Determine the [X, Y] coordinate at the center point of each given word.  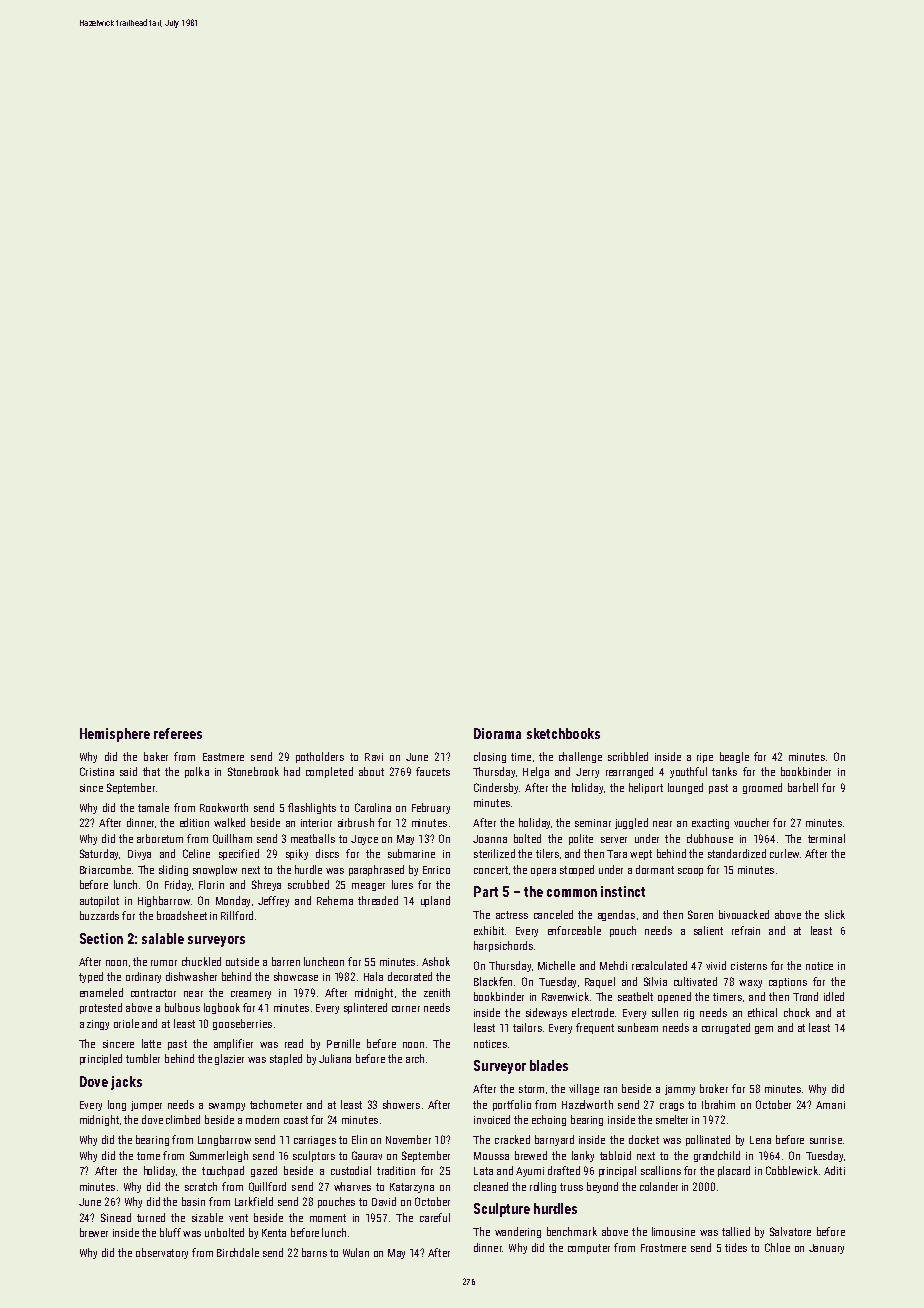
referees [178, 733]
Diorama [497, 733]
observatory [162, 1253]
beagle [734, 757]
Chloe [777, 1247]
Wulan [356, 1252]
